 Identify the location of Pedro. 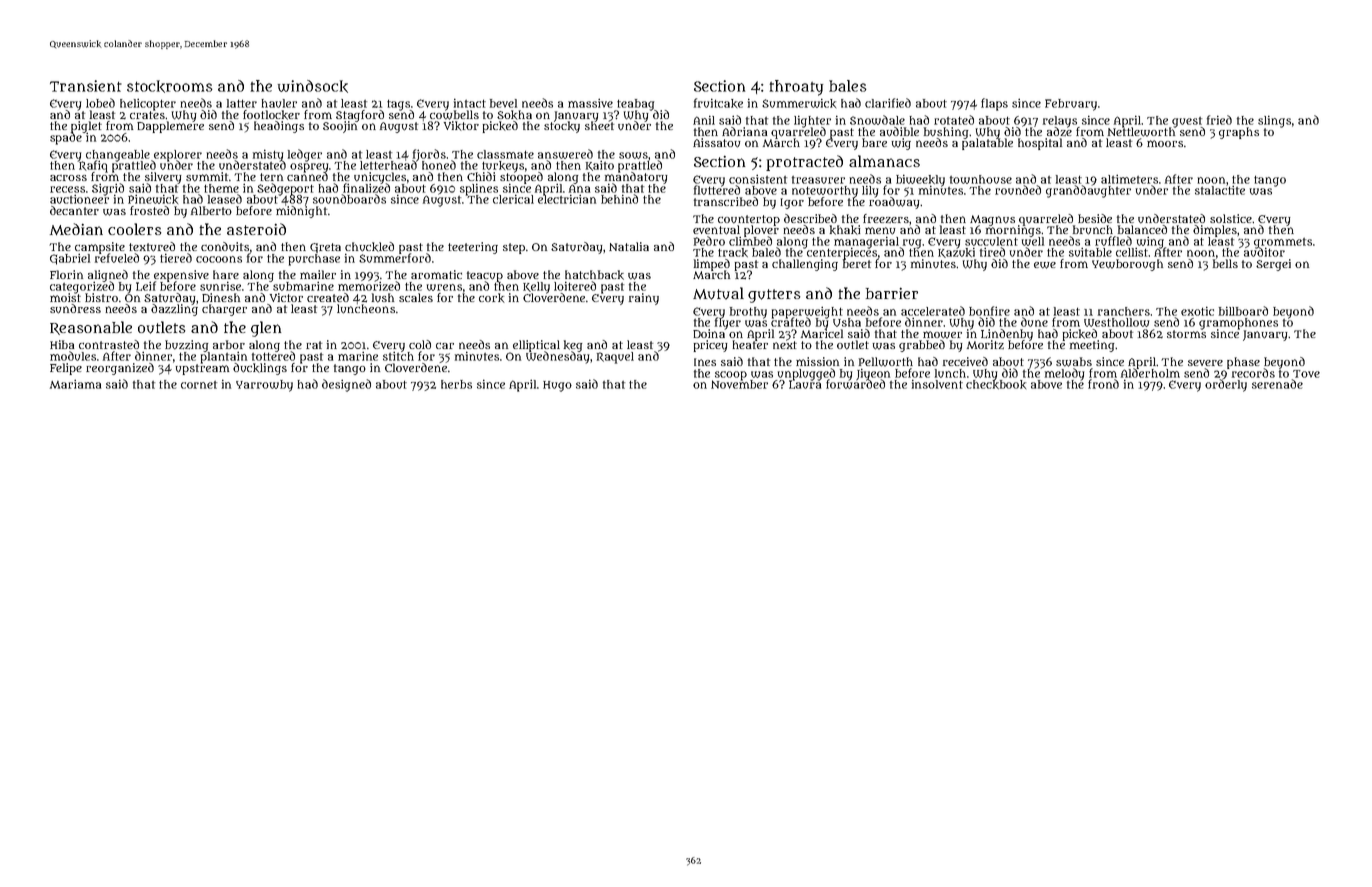
(709, 241).
